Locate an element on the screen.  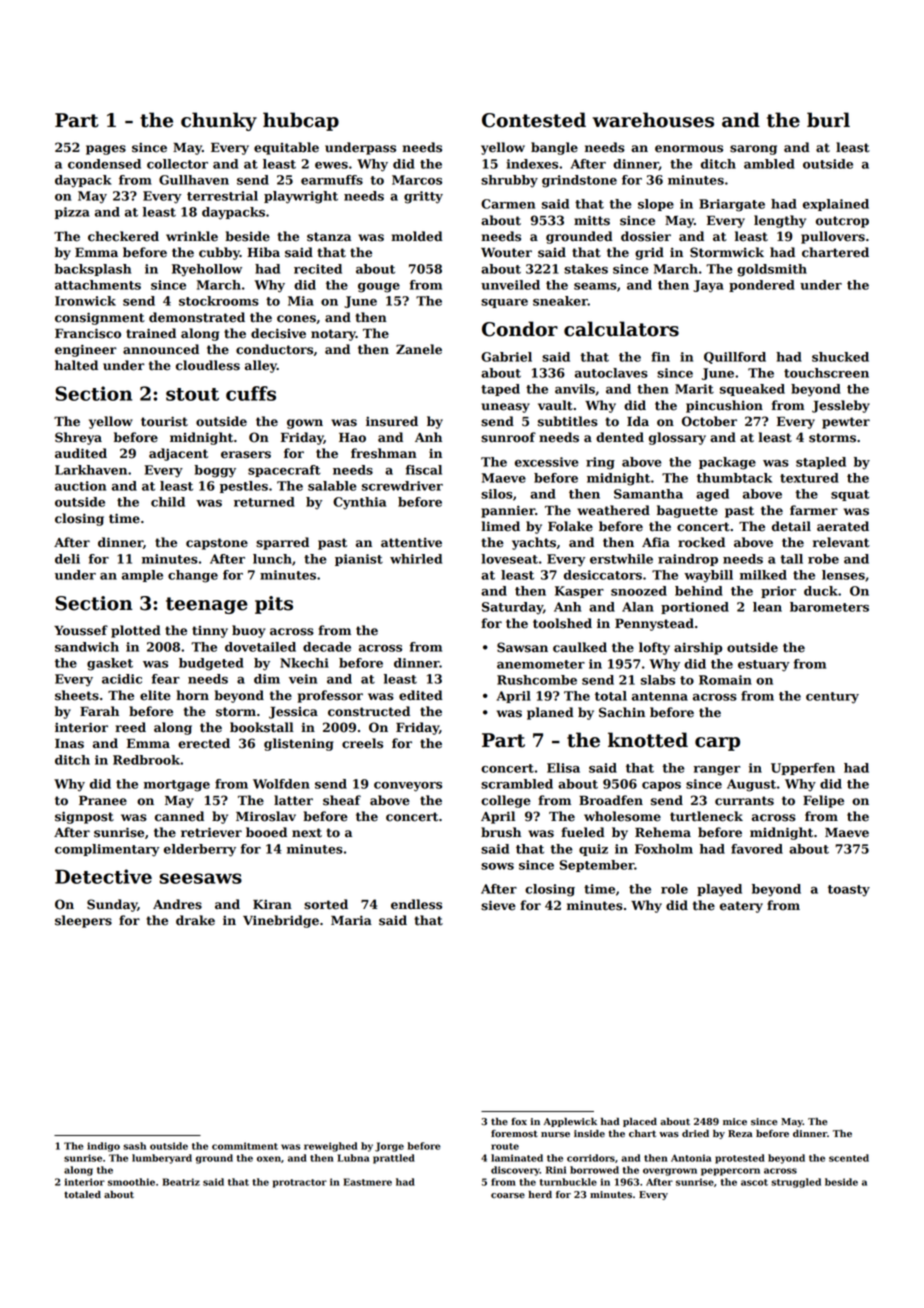
conveyors is located at coordinates (408, 787).
